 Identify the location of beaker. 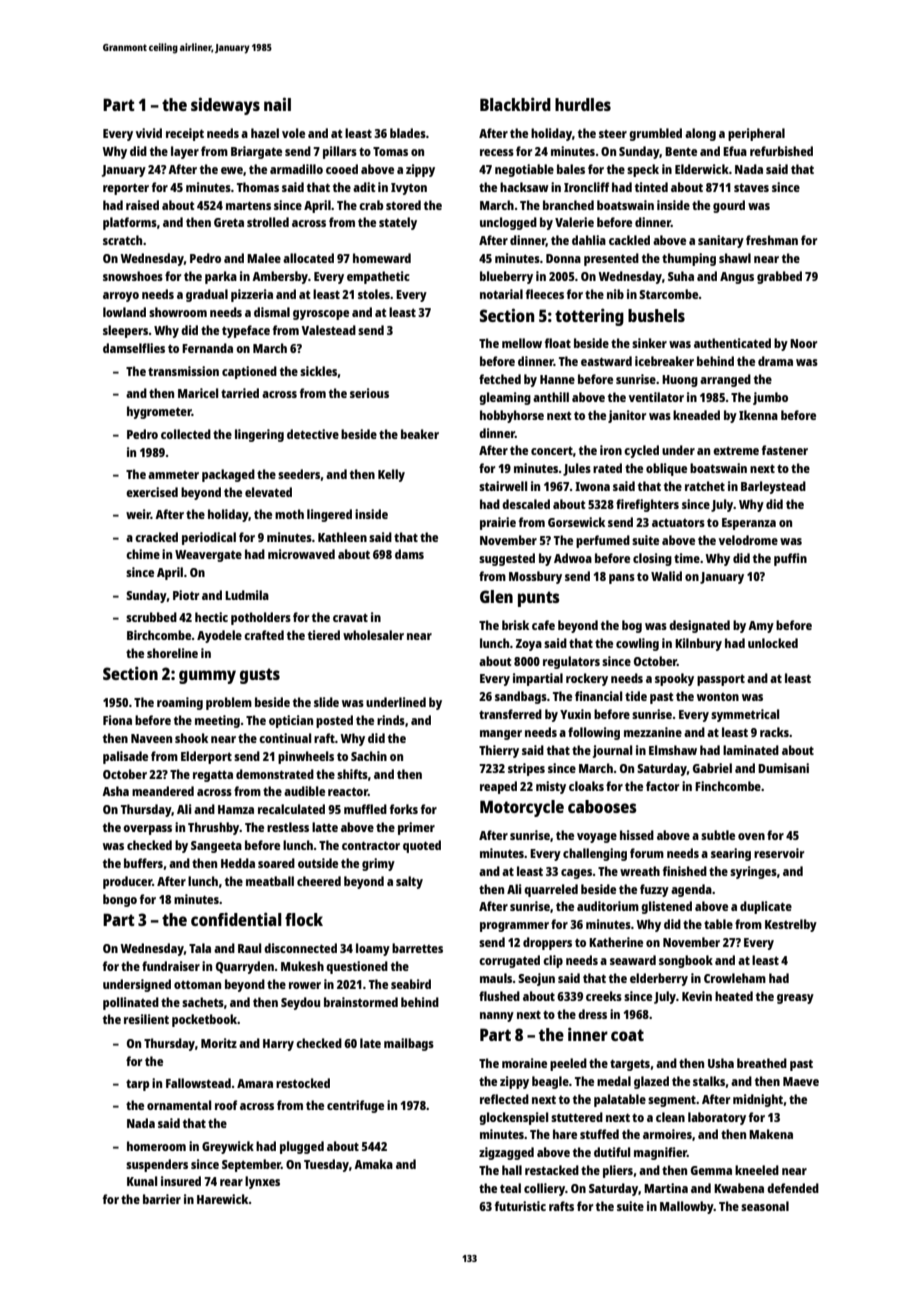
(420, 434).
